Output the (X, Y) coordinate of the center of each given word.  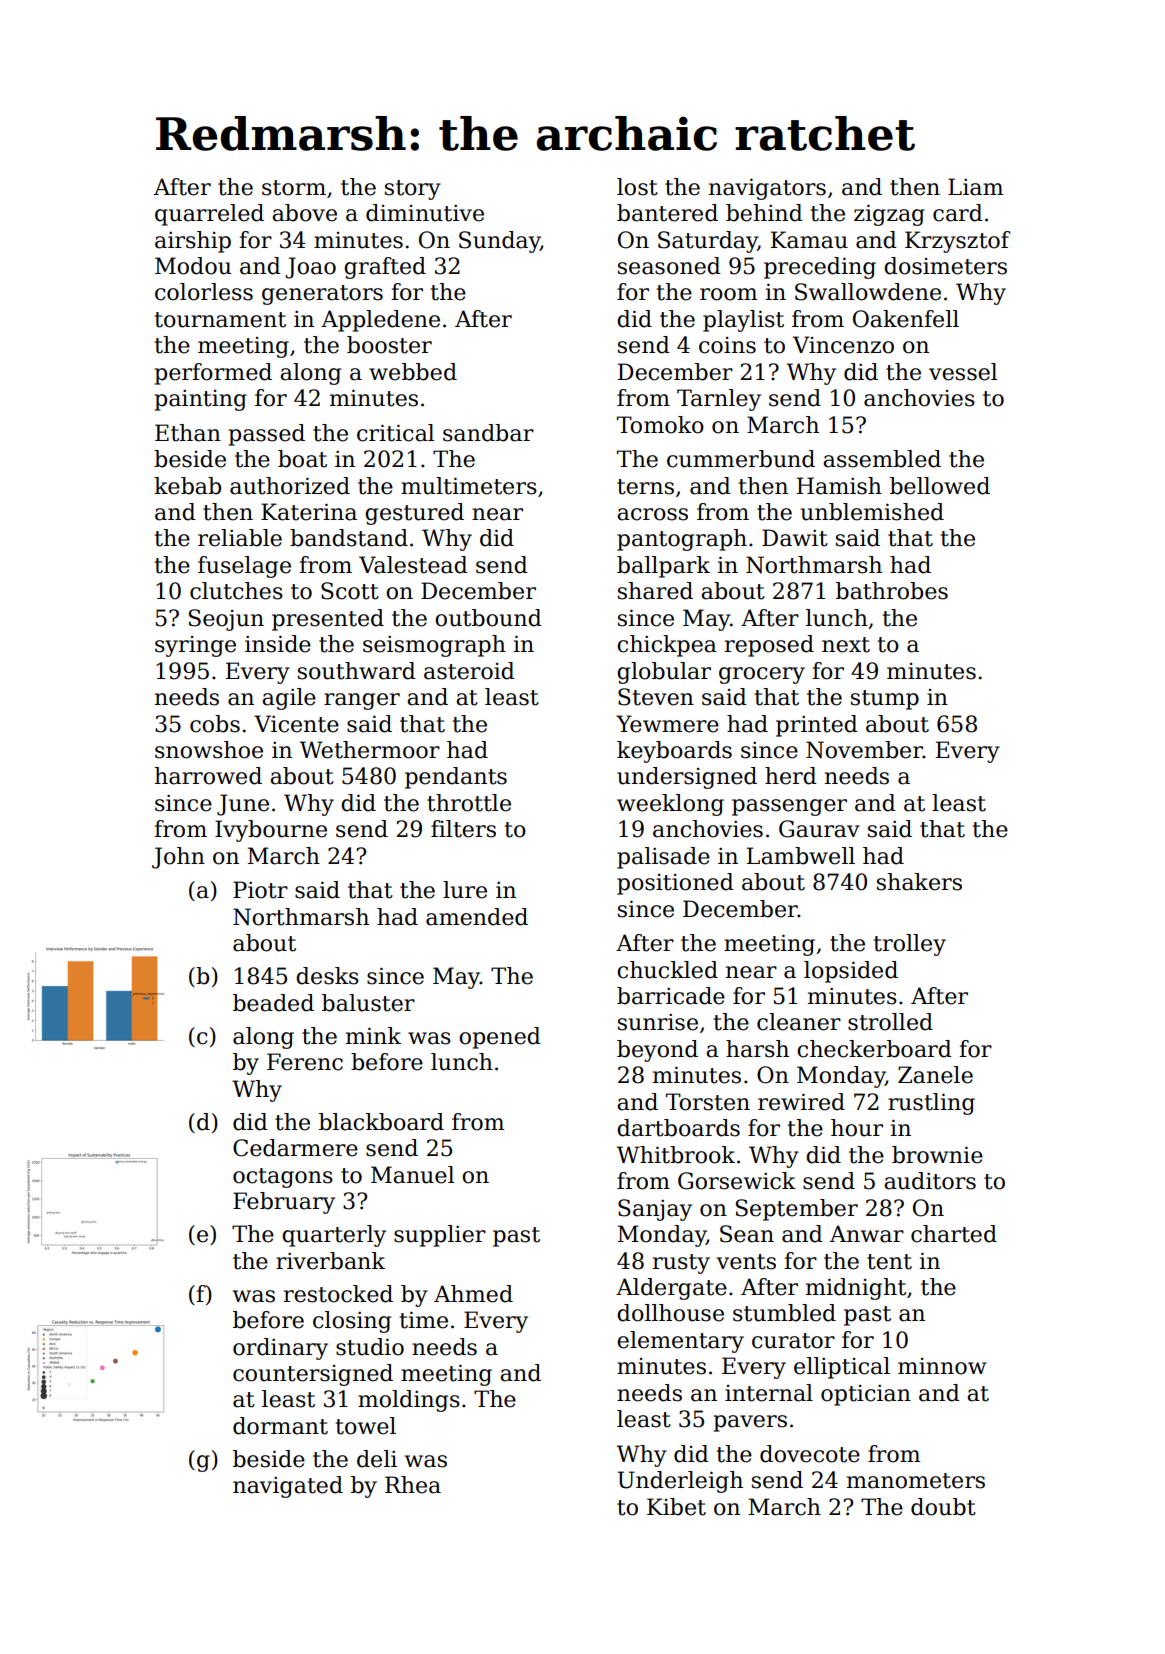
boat (302, 459)
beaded (273, 1003)
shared (655, 591)
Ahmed (473, 1294)
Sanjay (655, 1210)
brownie (937, 1155)
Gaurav (819, 829)
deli (377, 1459)
